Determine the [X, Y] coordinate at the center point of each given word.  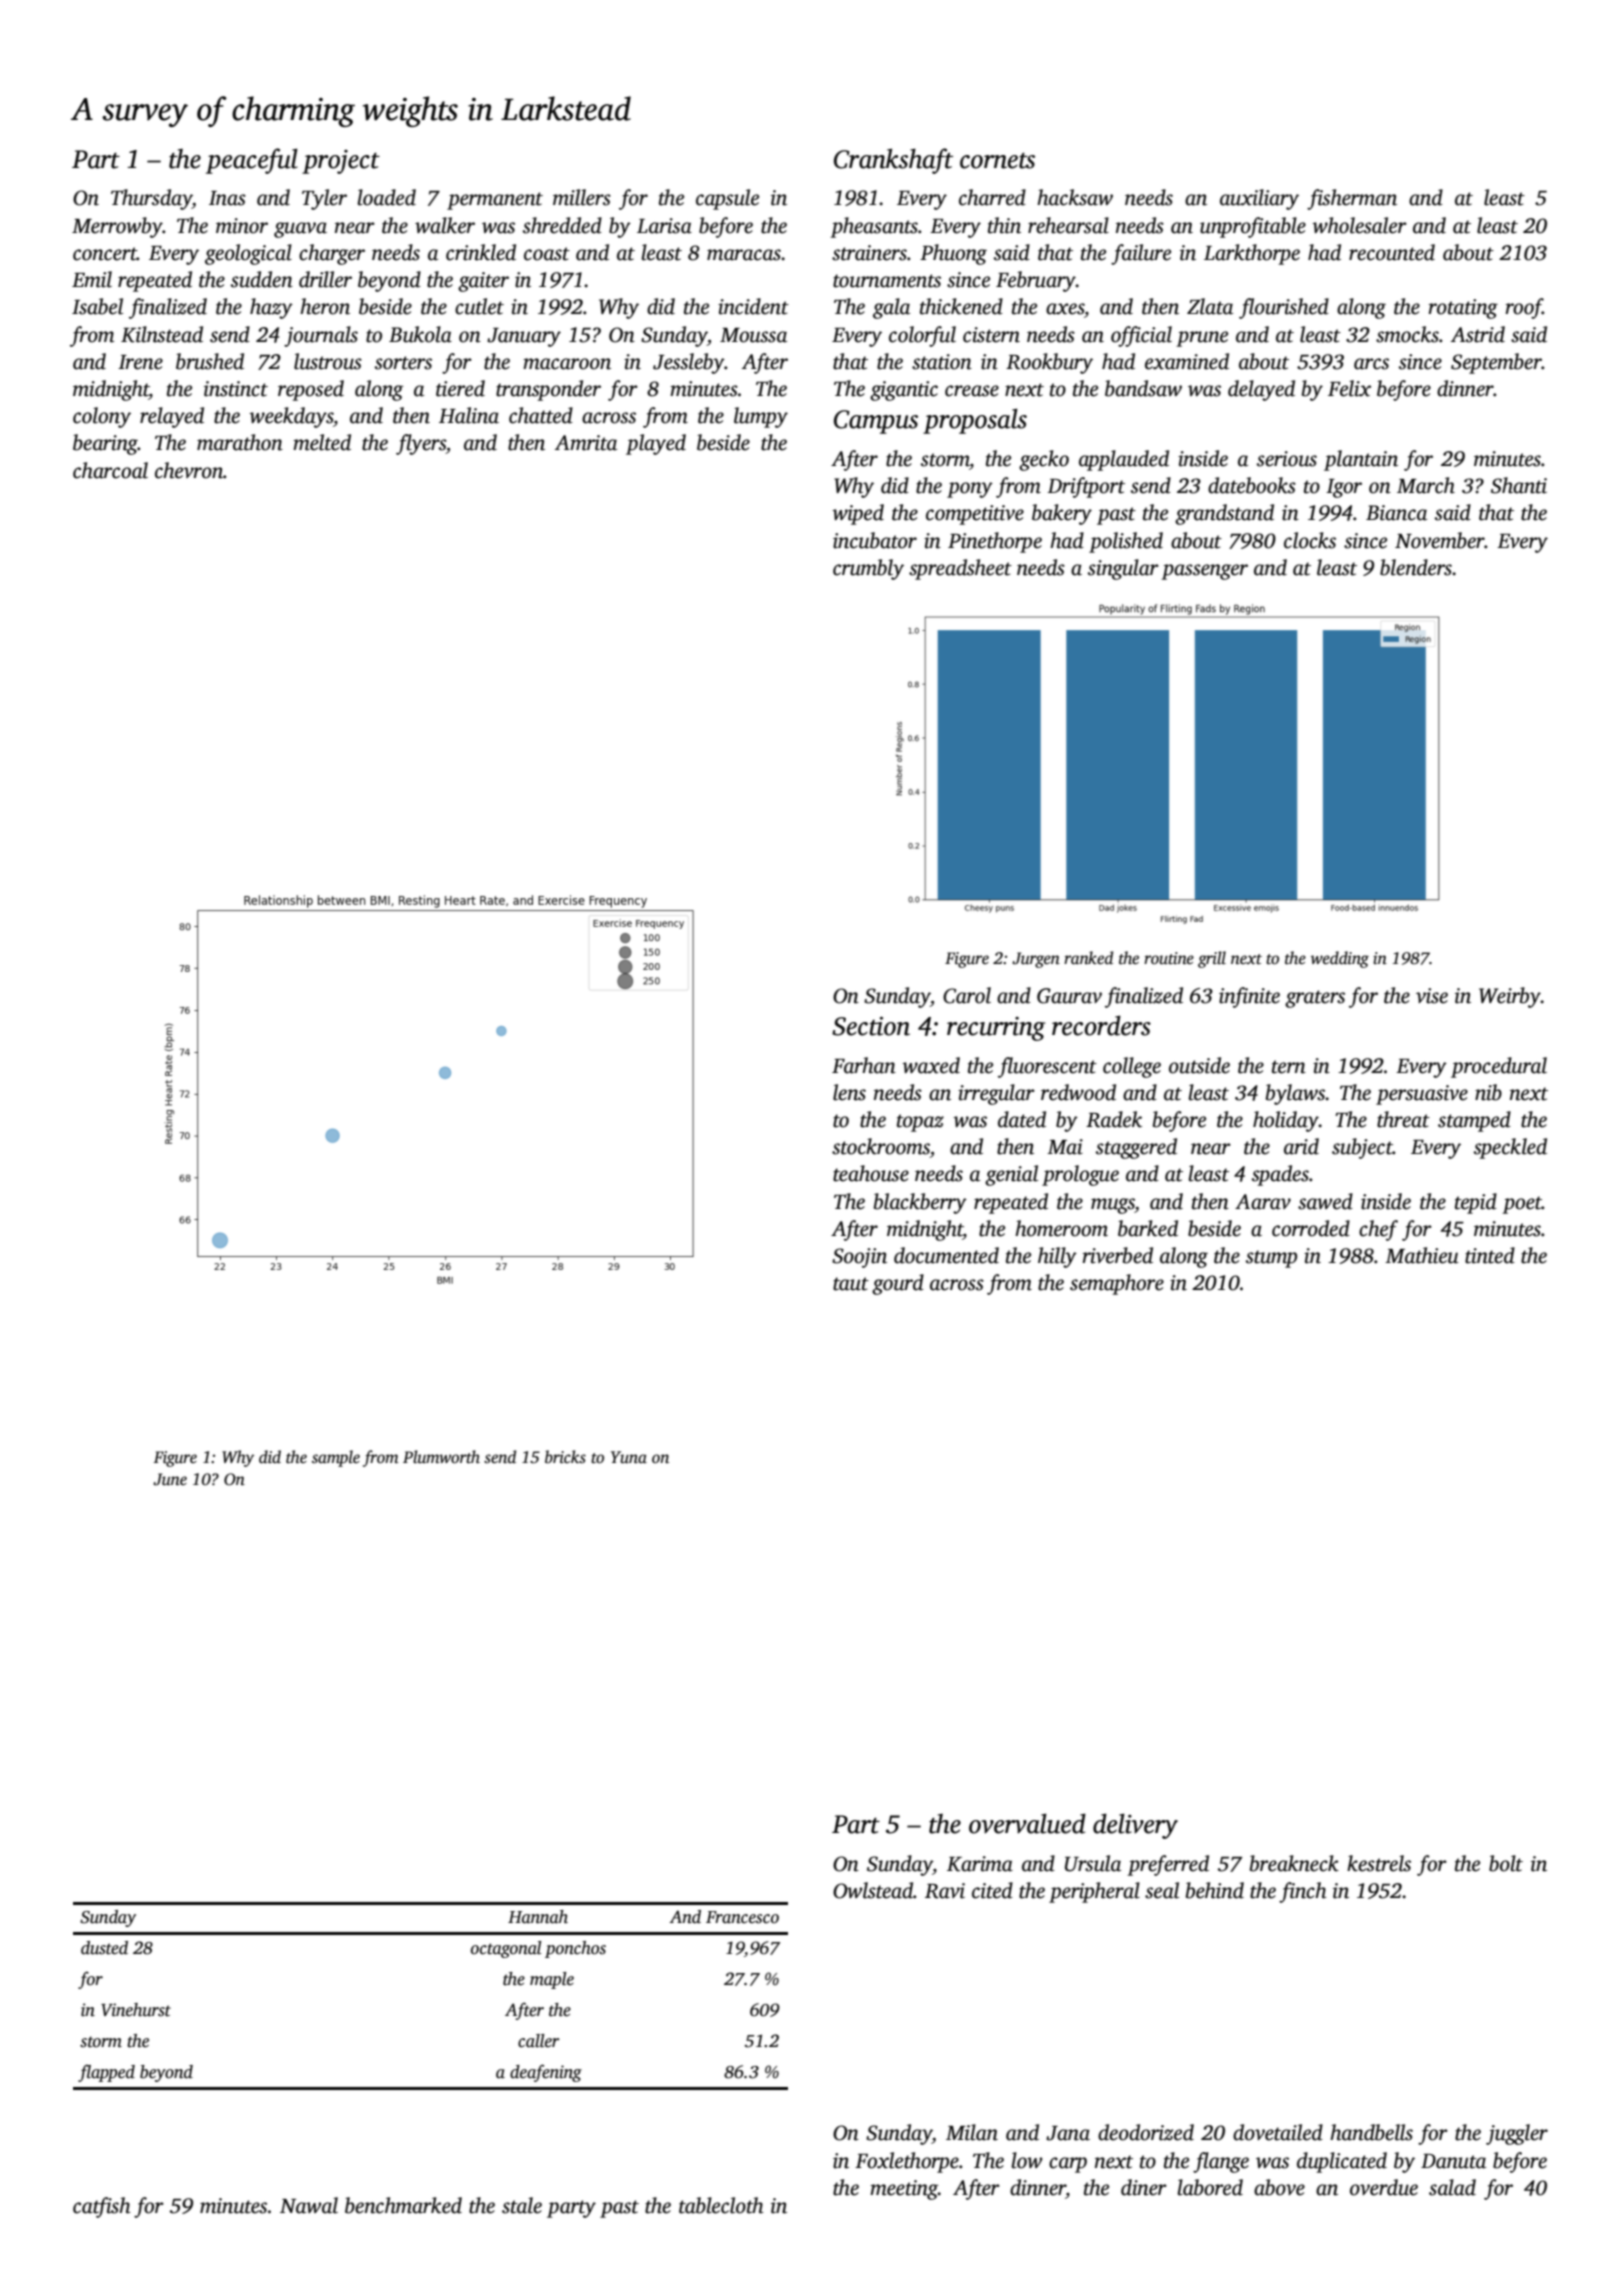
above [1279, 2187]
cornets [997, 161]
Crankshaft [893, 161]
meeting [904, 2190]
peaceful [252, 161]
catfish [101, 2207]
